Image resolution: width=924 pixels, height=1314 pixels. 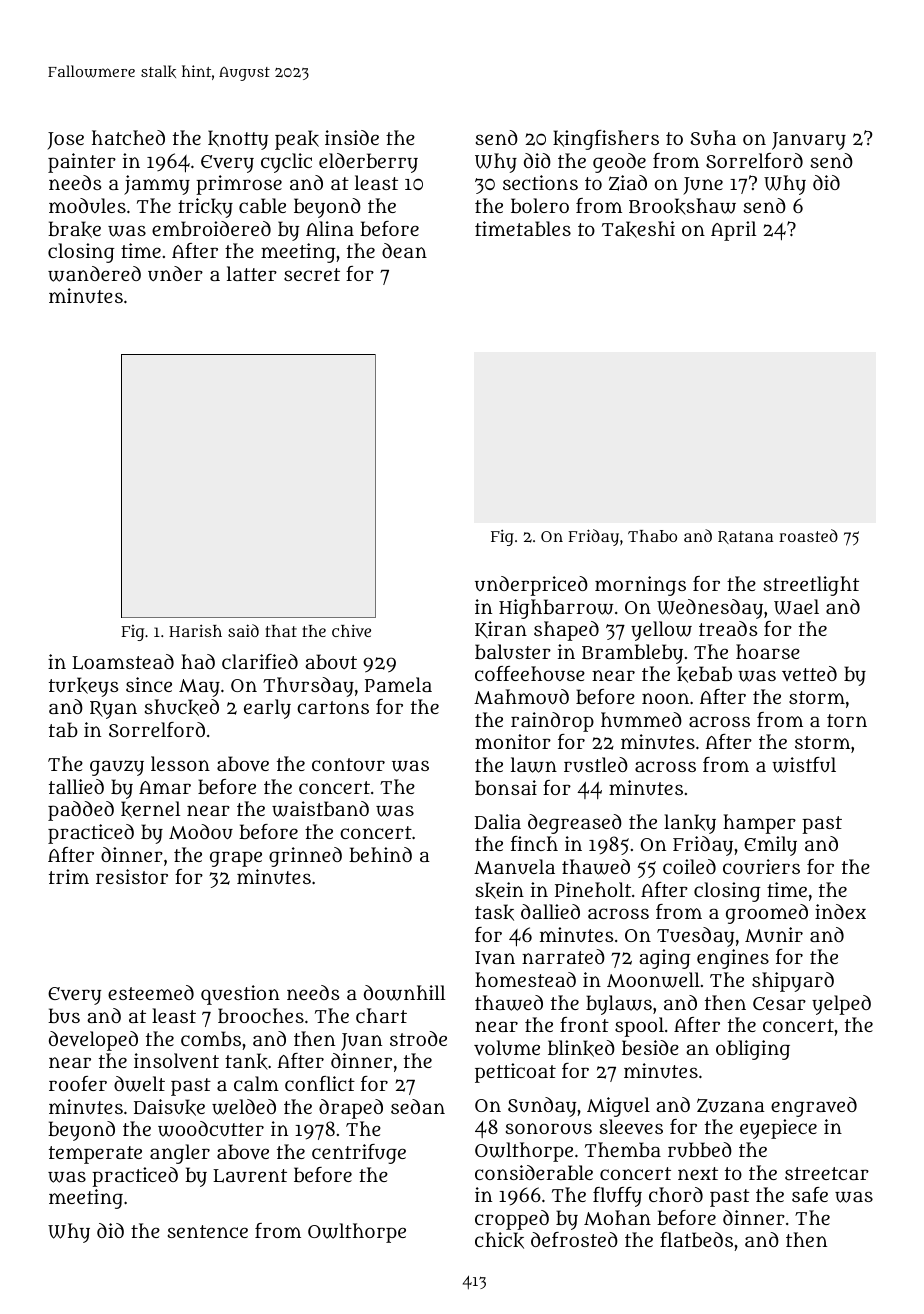 What do you see at coordinates (208, 1231) in the screenshot?
I see `sentence` at bounding box center [208, 1231].
